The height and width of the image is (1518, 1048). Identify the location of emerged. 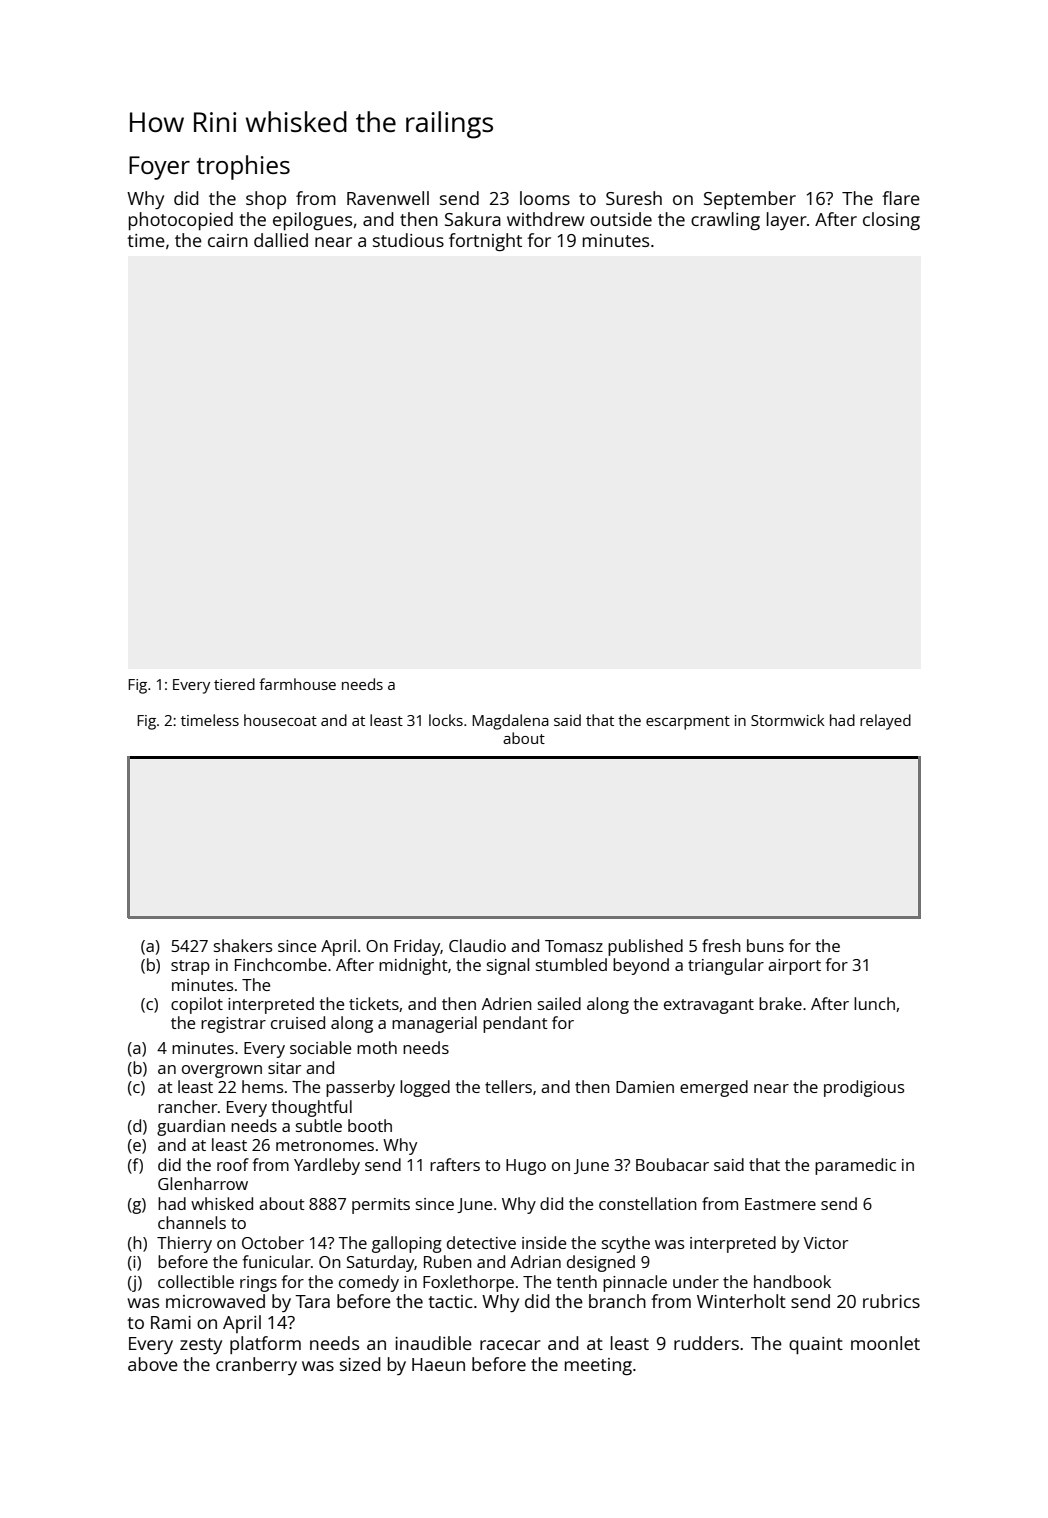
(714, 1088).
